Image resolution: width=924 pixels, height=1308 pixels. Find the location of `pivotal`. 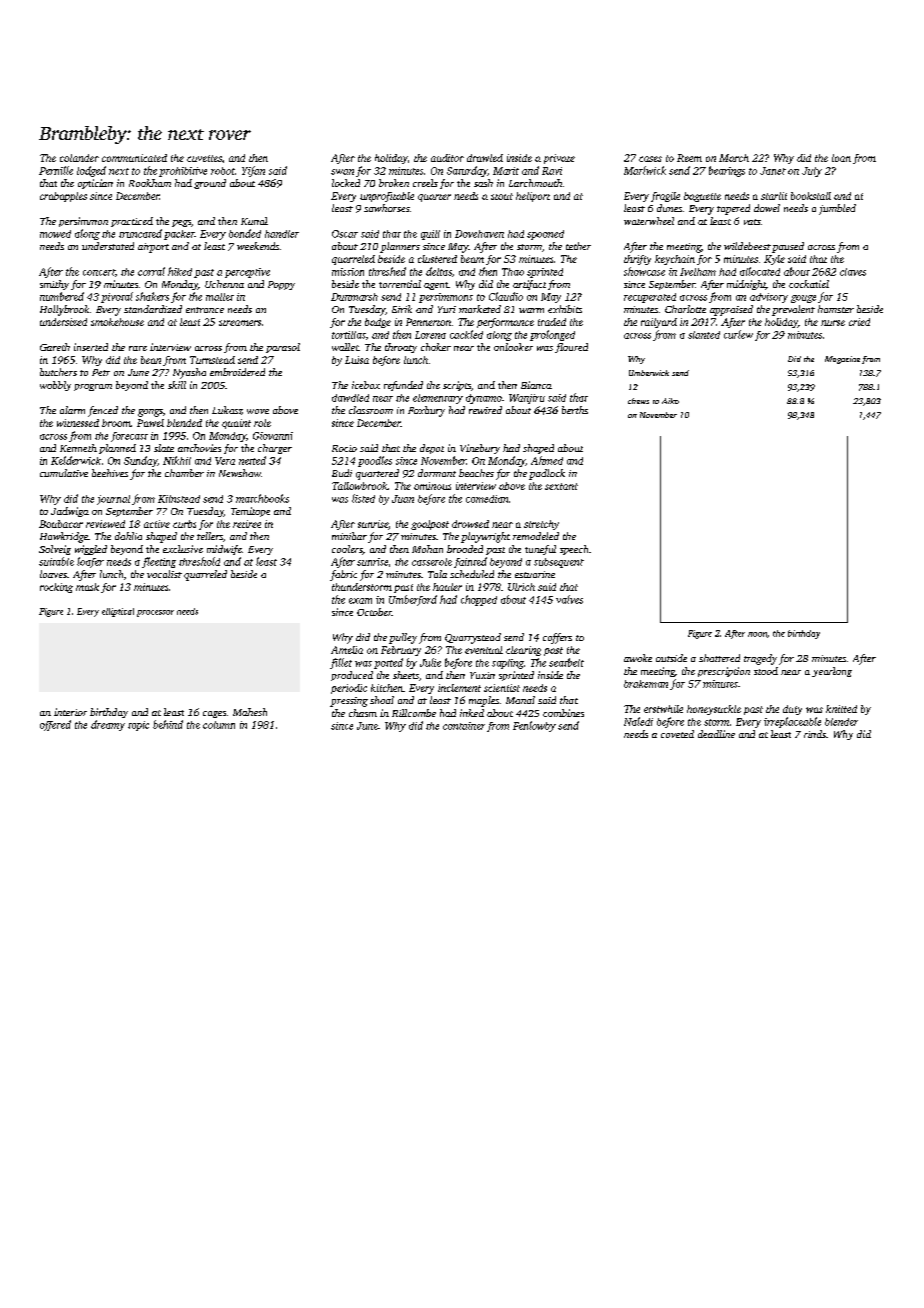

pivotal is located at coordinates (117, 297).
